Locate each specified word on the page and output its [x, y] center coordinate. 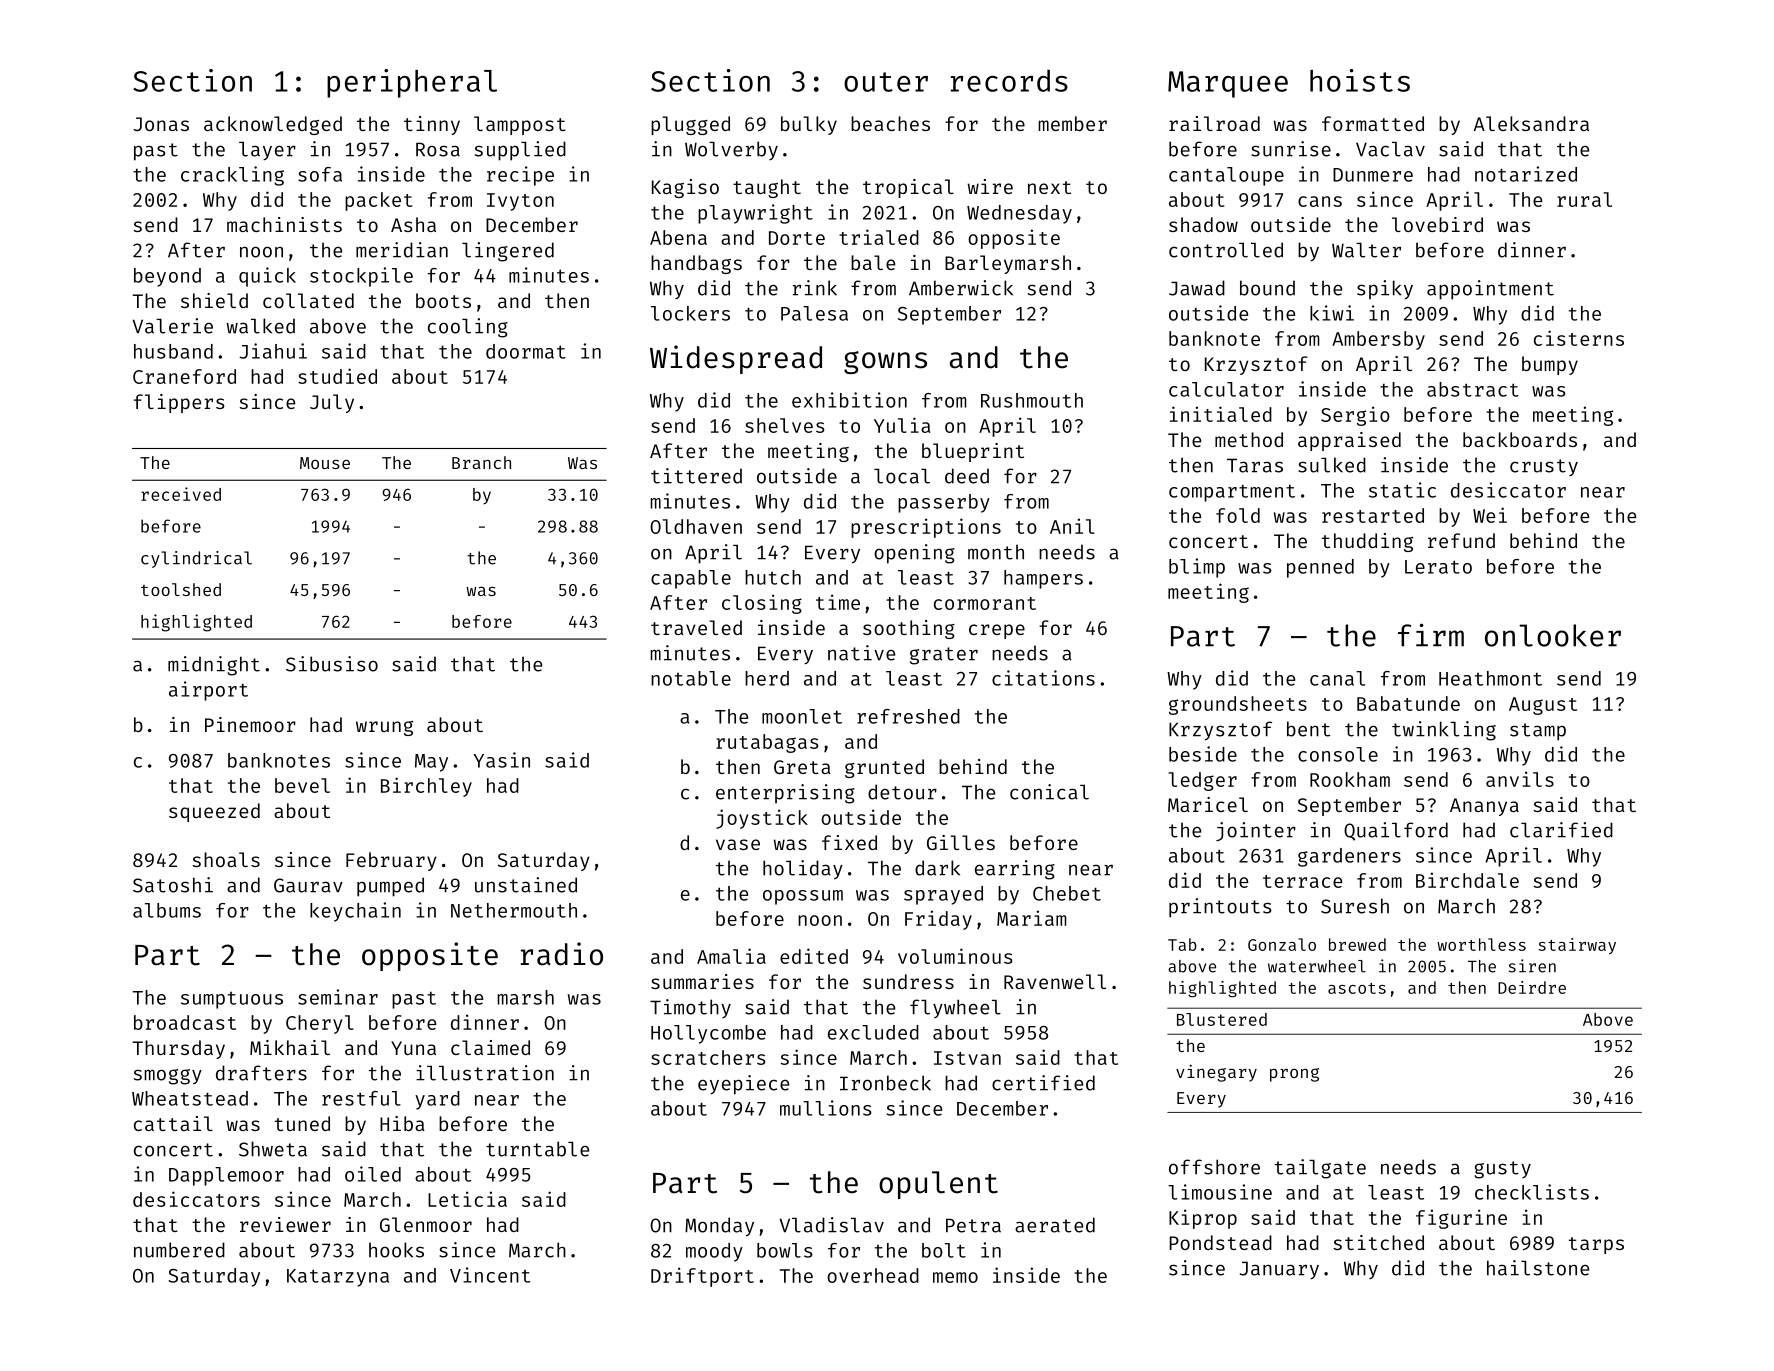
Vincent [490, 1275]
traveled [696, 627]
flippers [179, 403]
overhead [873, 1275]
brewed [1357, 944]
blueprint [973, 452]
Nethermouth [514, 910]
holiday [803, 869]
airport [208, 691]
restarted [1373, 515]
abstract [1473, 389]
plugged [690, 125]
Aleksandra [1531, 123]
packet [378, 201]
